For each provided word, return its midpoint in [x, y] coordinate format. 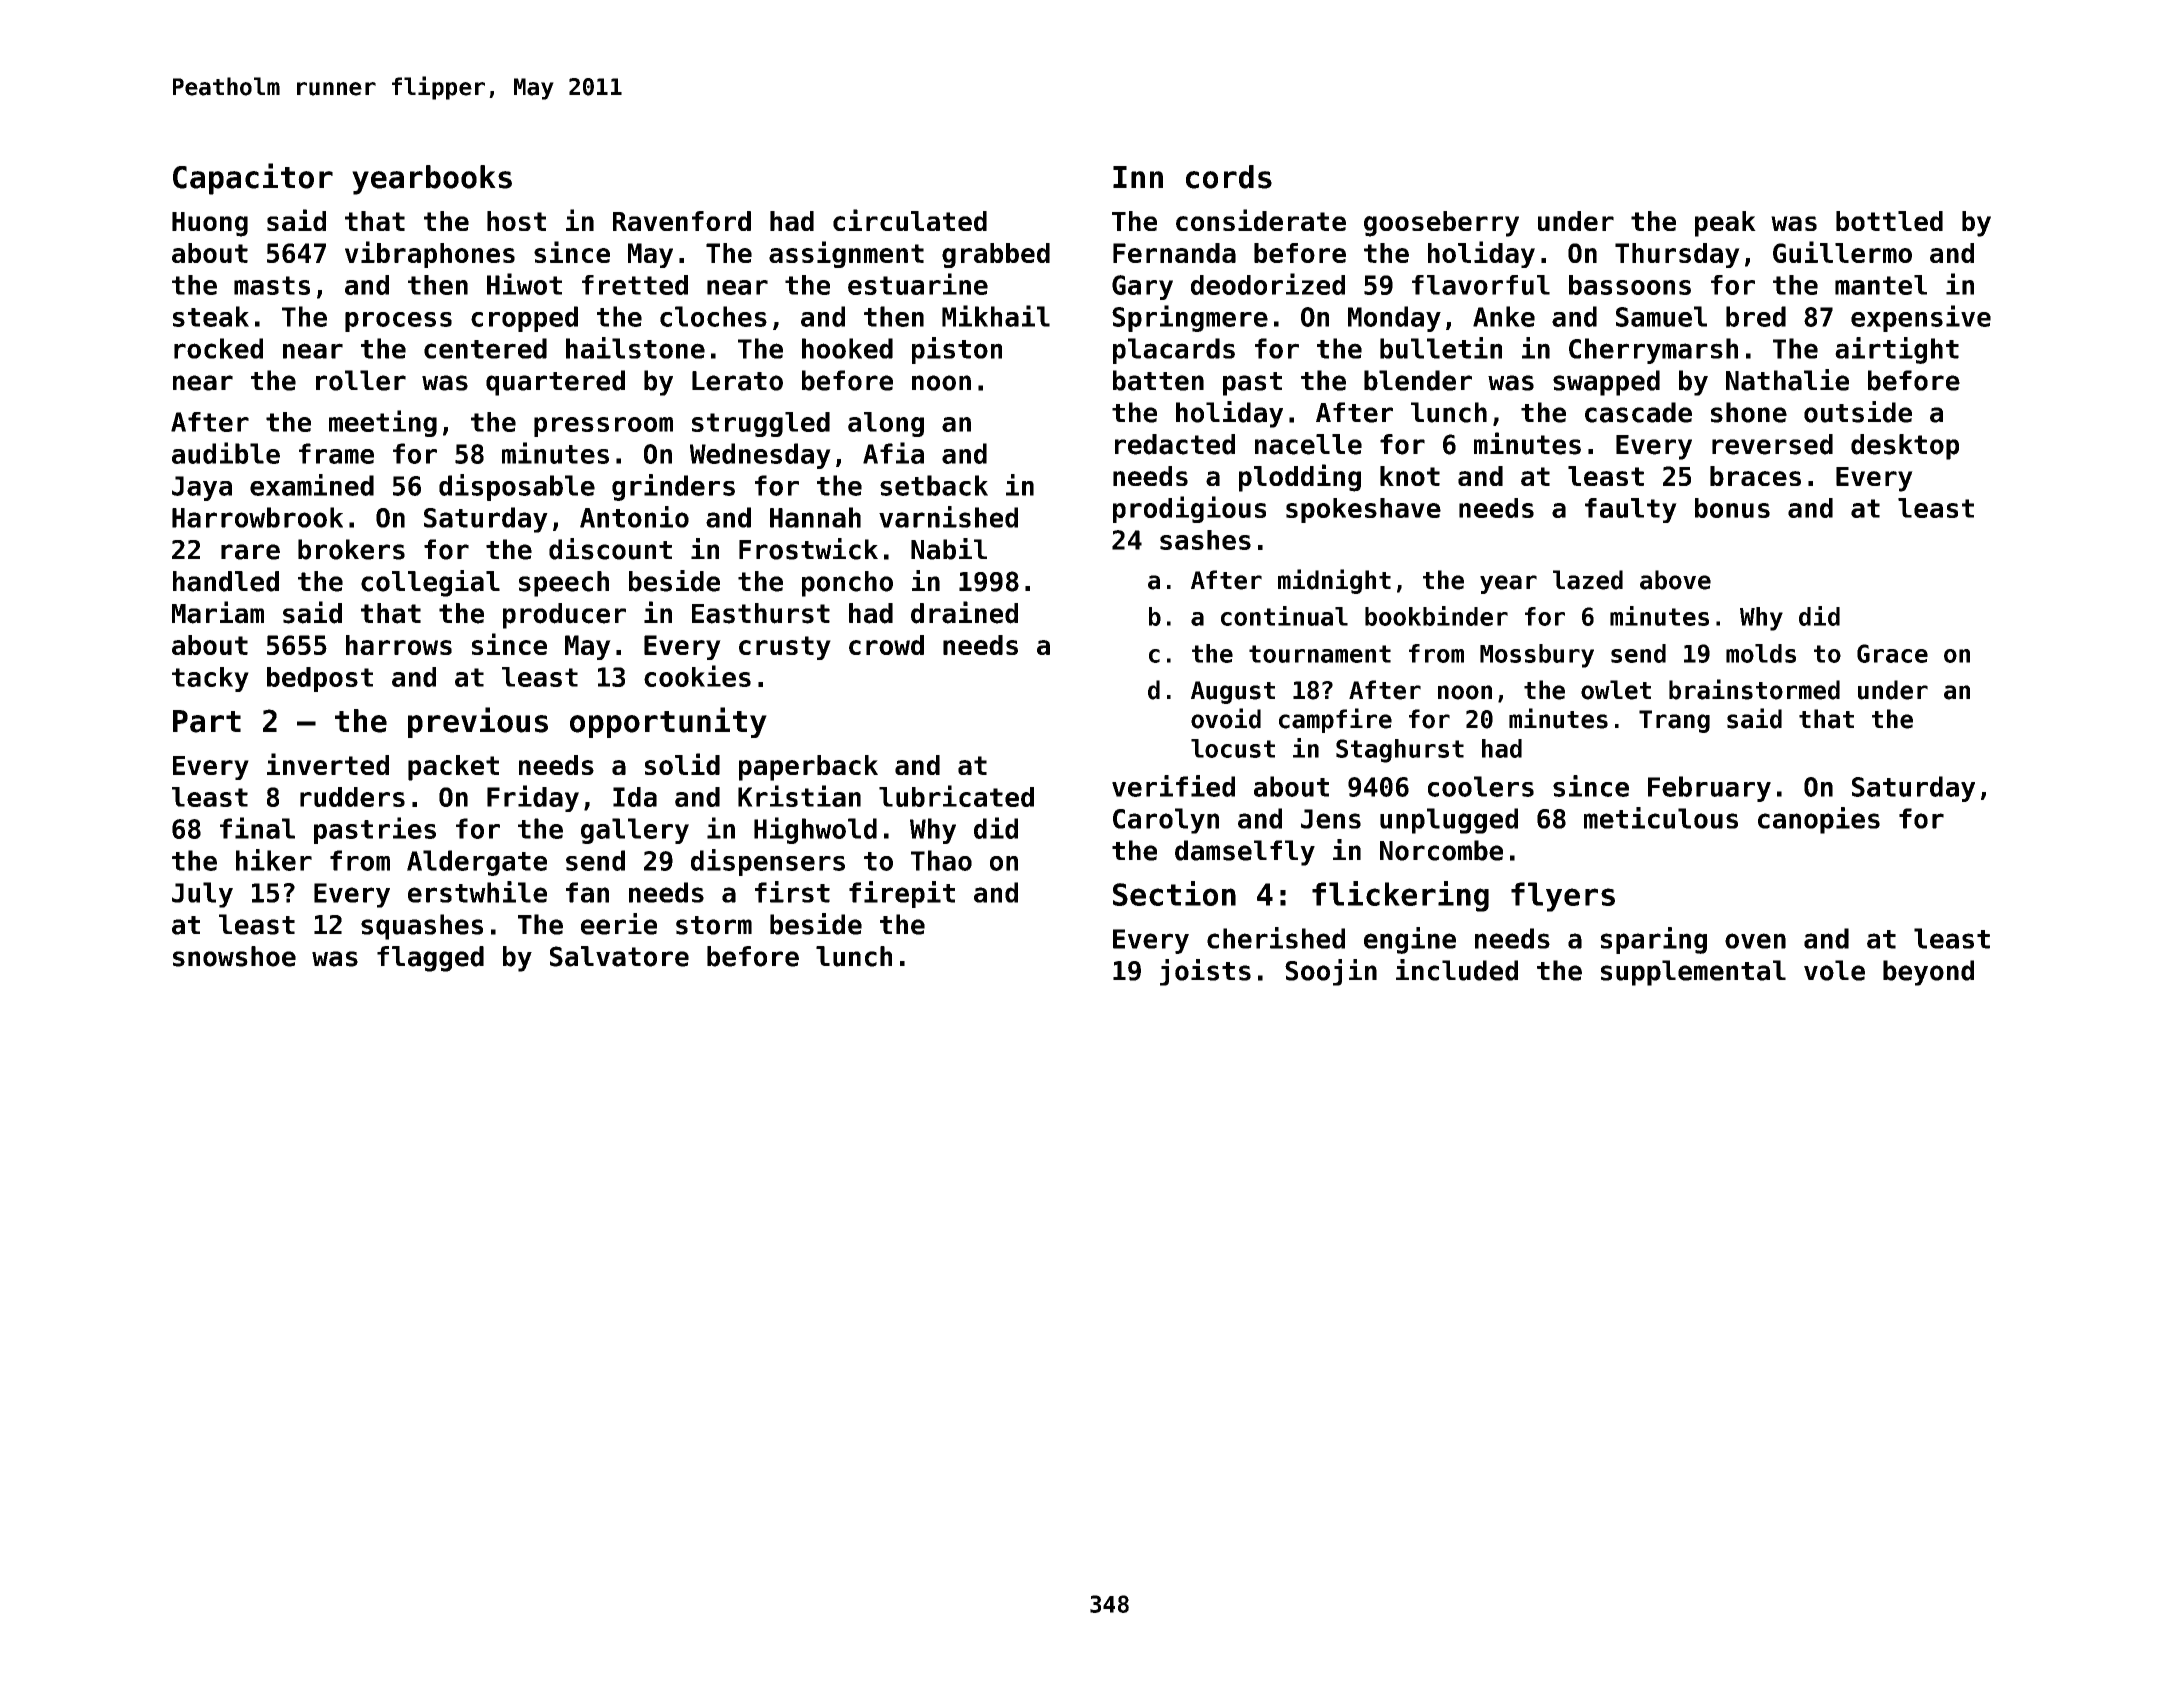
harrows [399, 645]
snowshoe [234, 956]
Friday [533, 798]
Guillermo [1842, 252]
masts [272, 285]
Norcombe [1441, 850]
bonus [1732, 508]
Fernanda [1174, 253]
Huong [210, 224]
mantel [1881, 285]
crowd [886, 645]
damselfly [1245, 853]
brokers [351, 549]
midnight [1334, 581]
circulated [910, 220]
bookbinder [1436, 616]
